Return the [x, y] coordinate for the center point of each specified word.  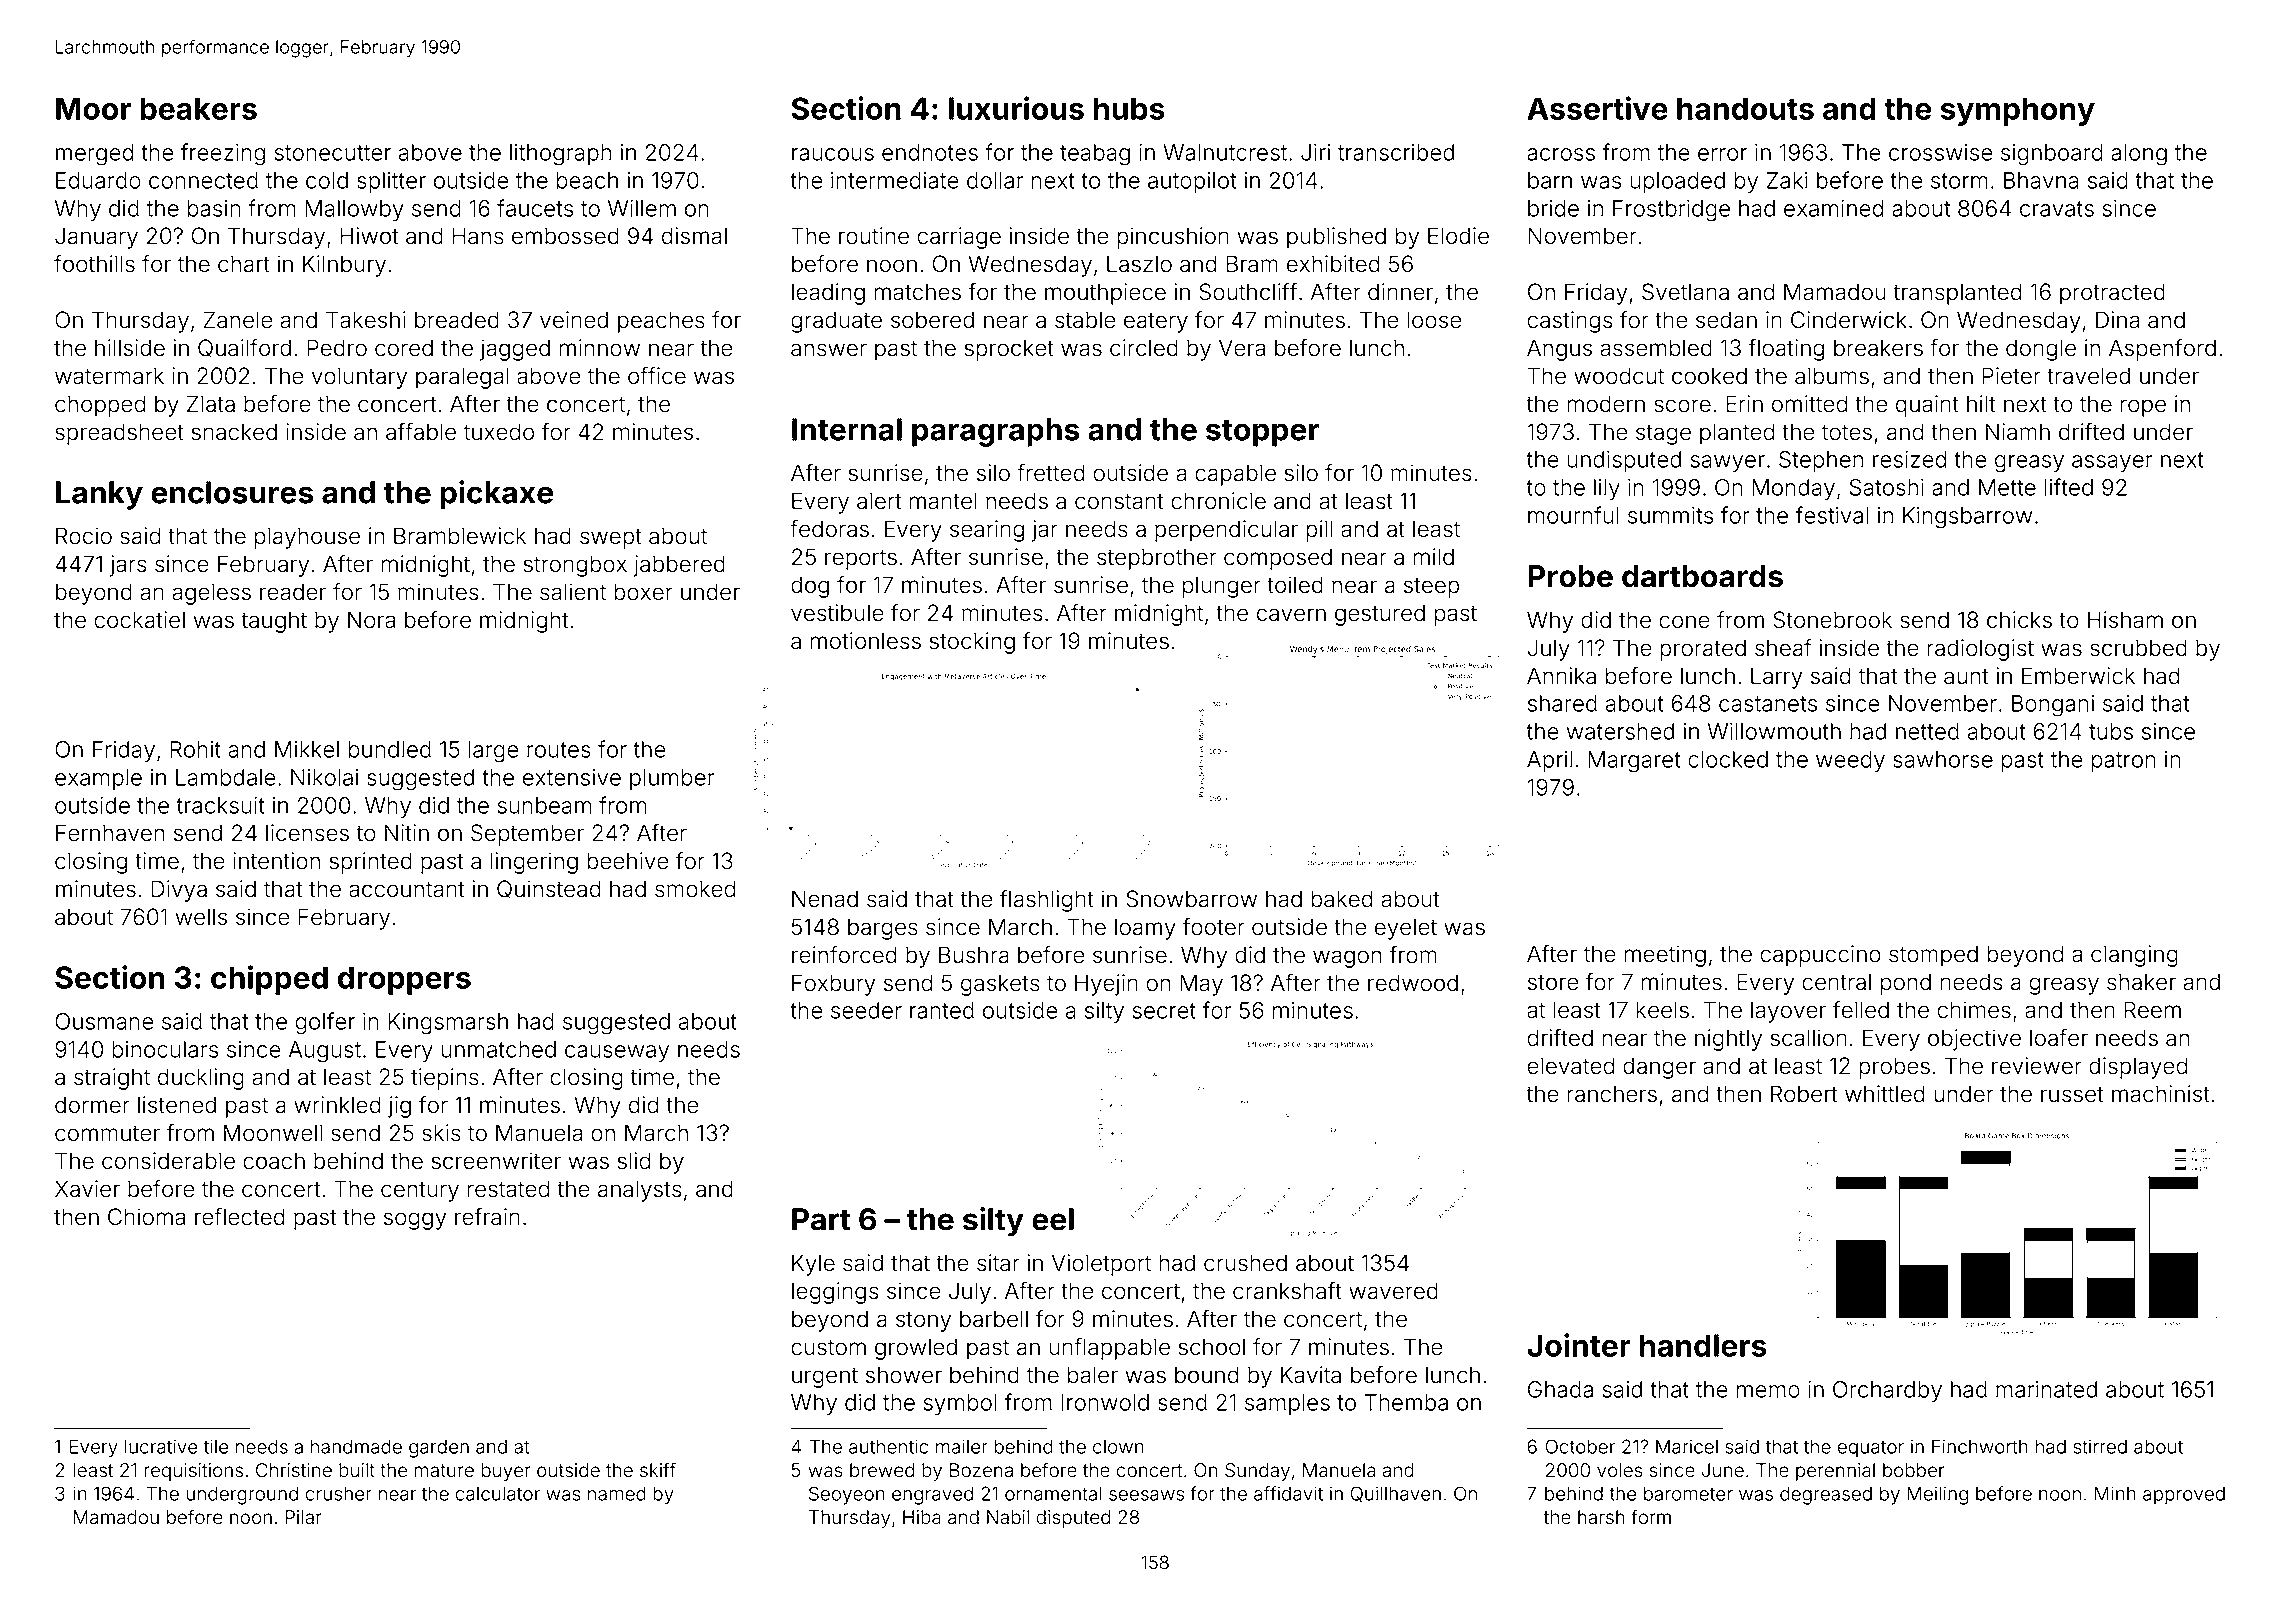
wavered [1393, 1291]
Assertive [1597, 108]
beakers [198, 108]
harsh [1601, 1517]
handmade [356, 1446]
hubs [1129, 108]
